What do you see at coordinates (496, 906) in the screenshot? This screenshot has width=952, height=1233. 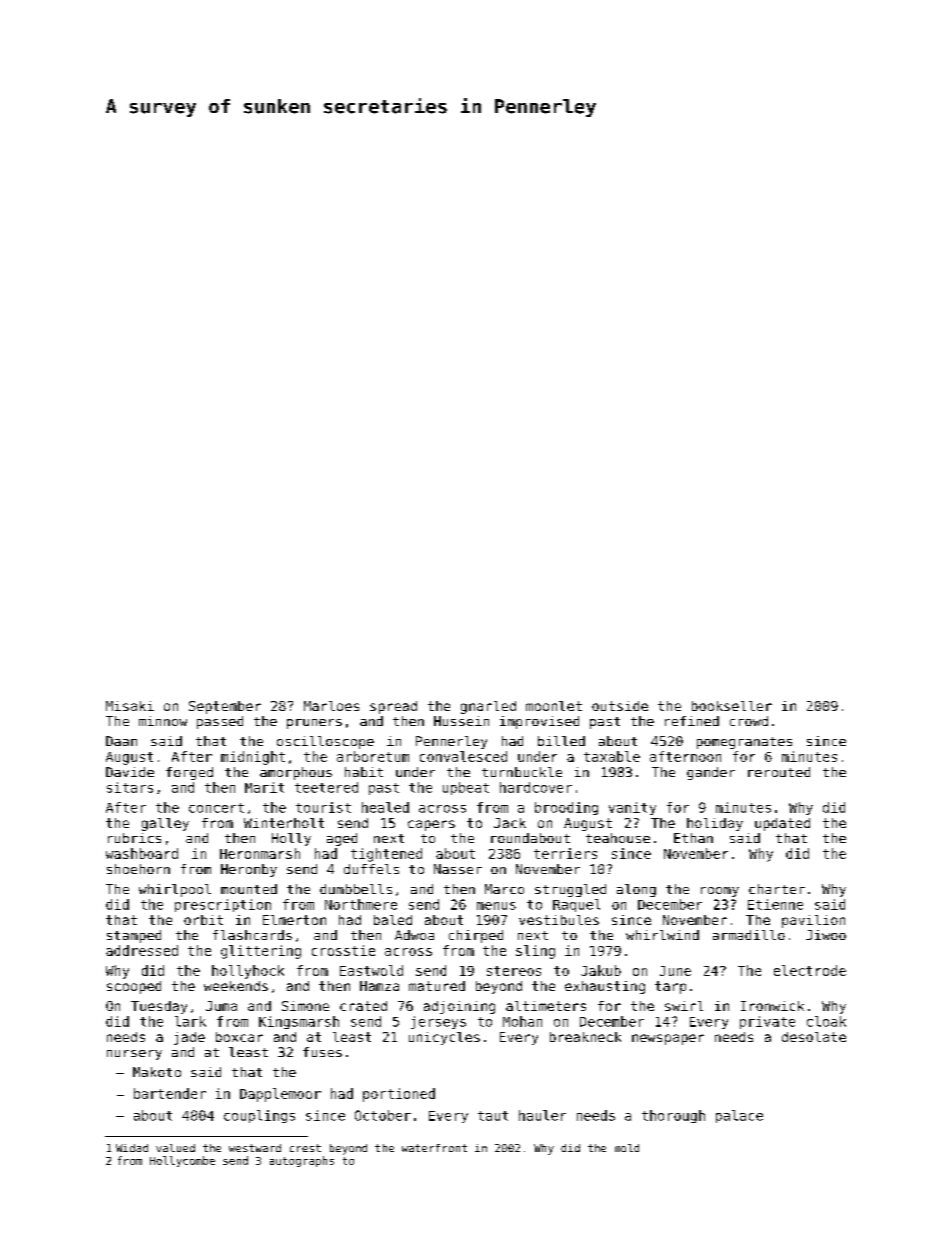 I see `menus` at bounding box center [496, 906].
